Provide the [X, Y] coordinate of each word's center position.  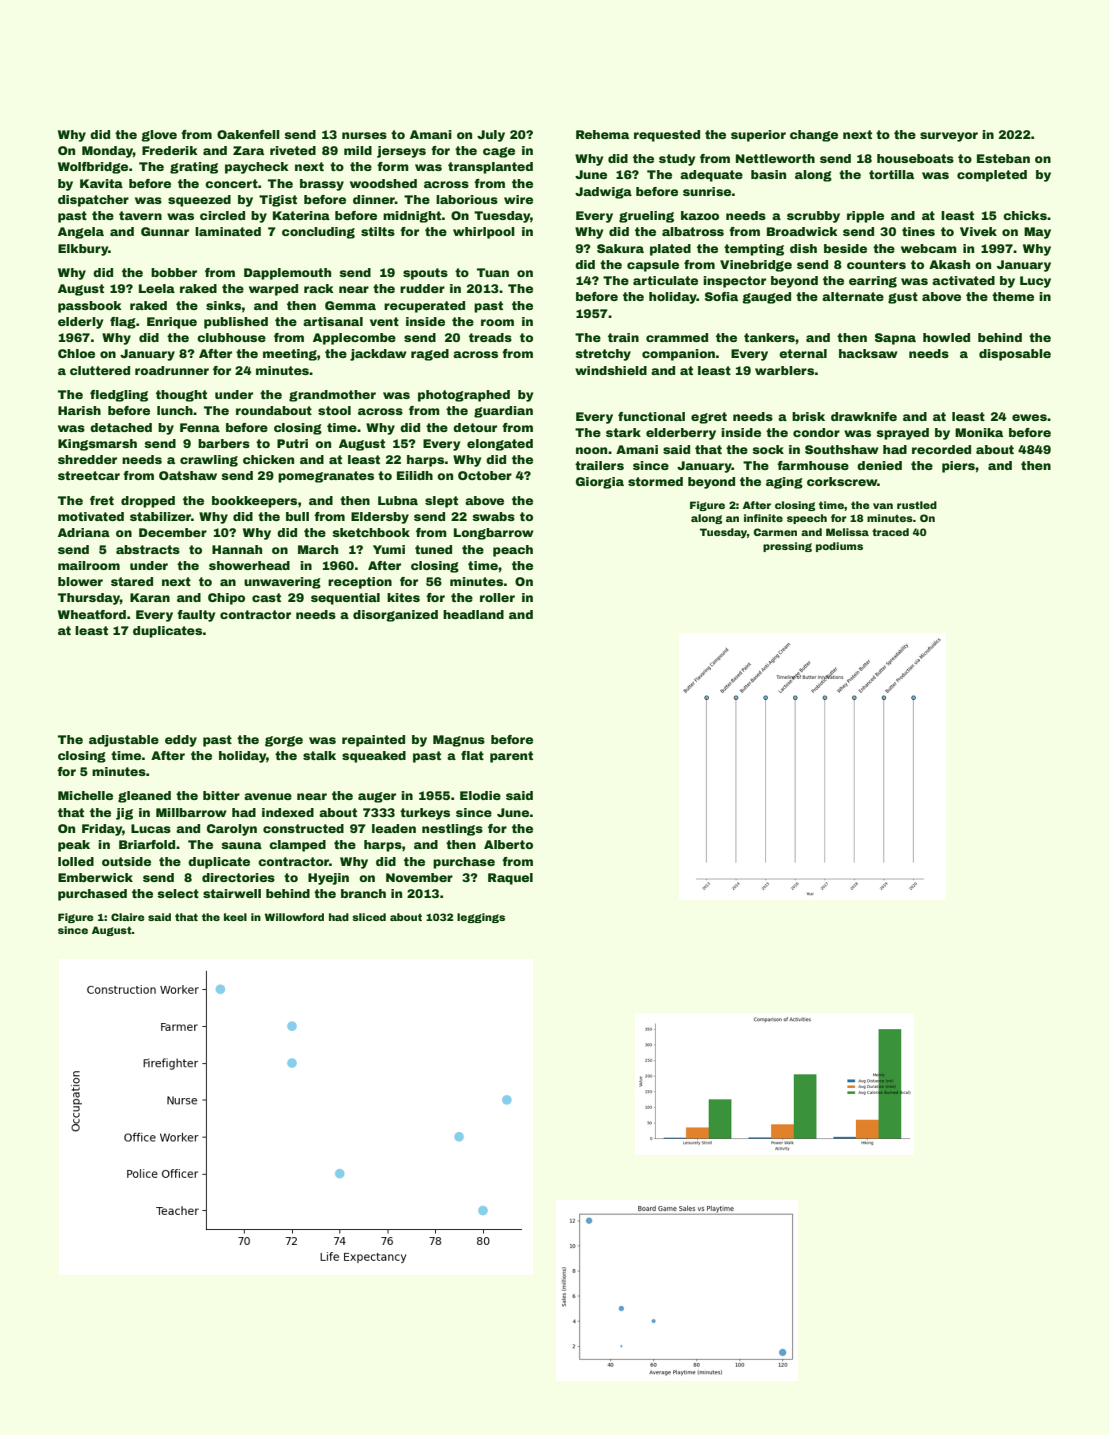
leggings [481, 918]
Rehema [602, 134]
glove [159, 136]
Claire [128, 917]
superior [758, 136]
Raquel [510, 879]
